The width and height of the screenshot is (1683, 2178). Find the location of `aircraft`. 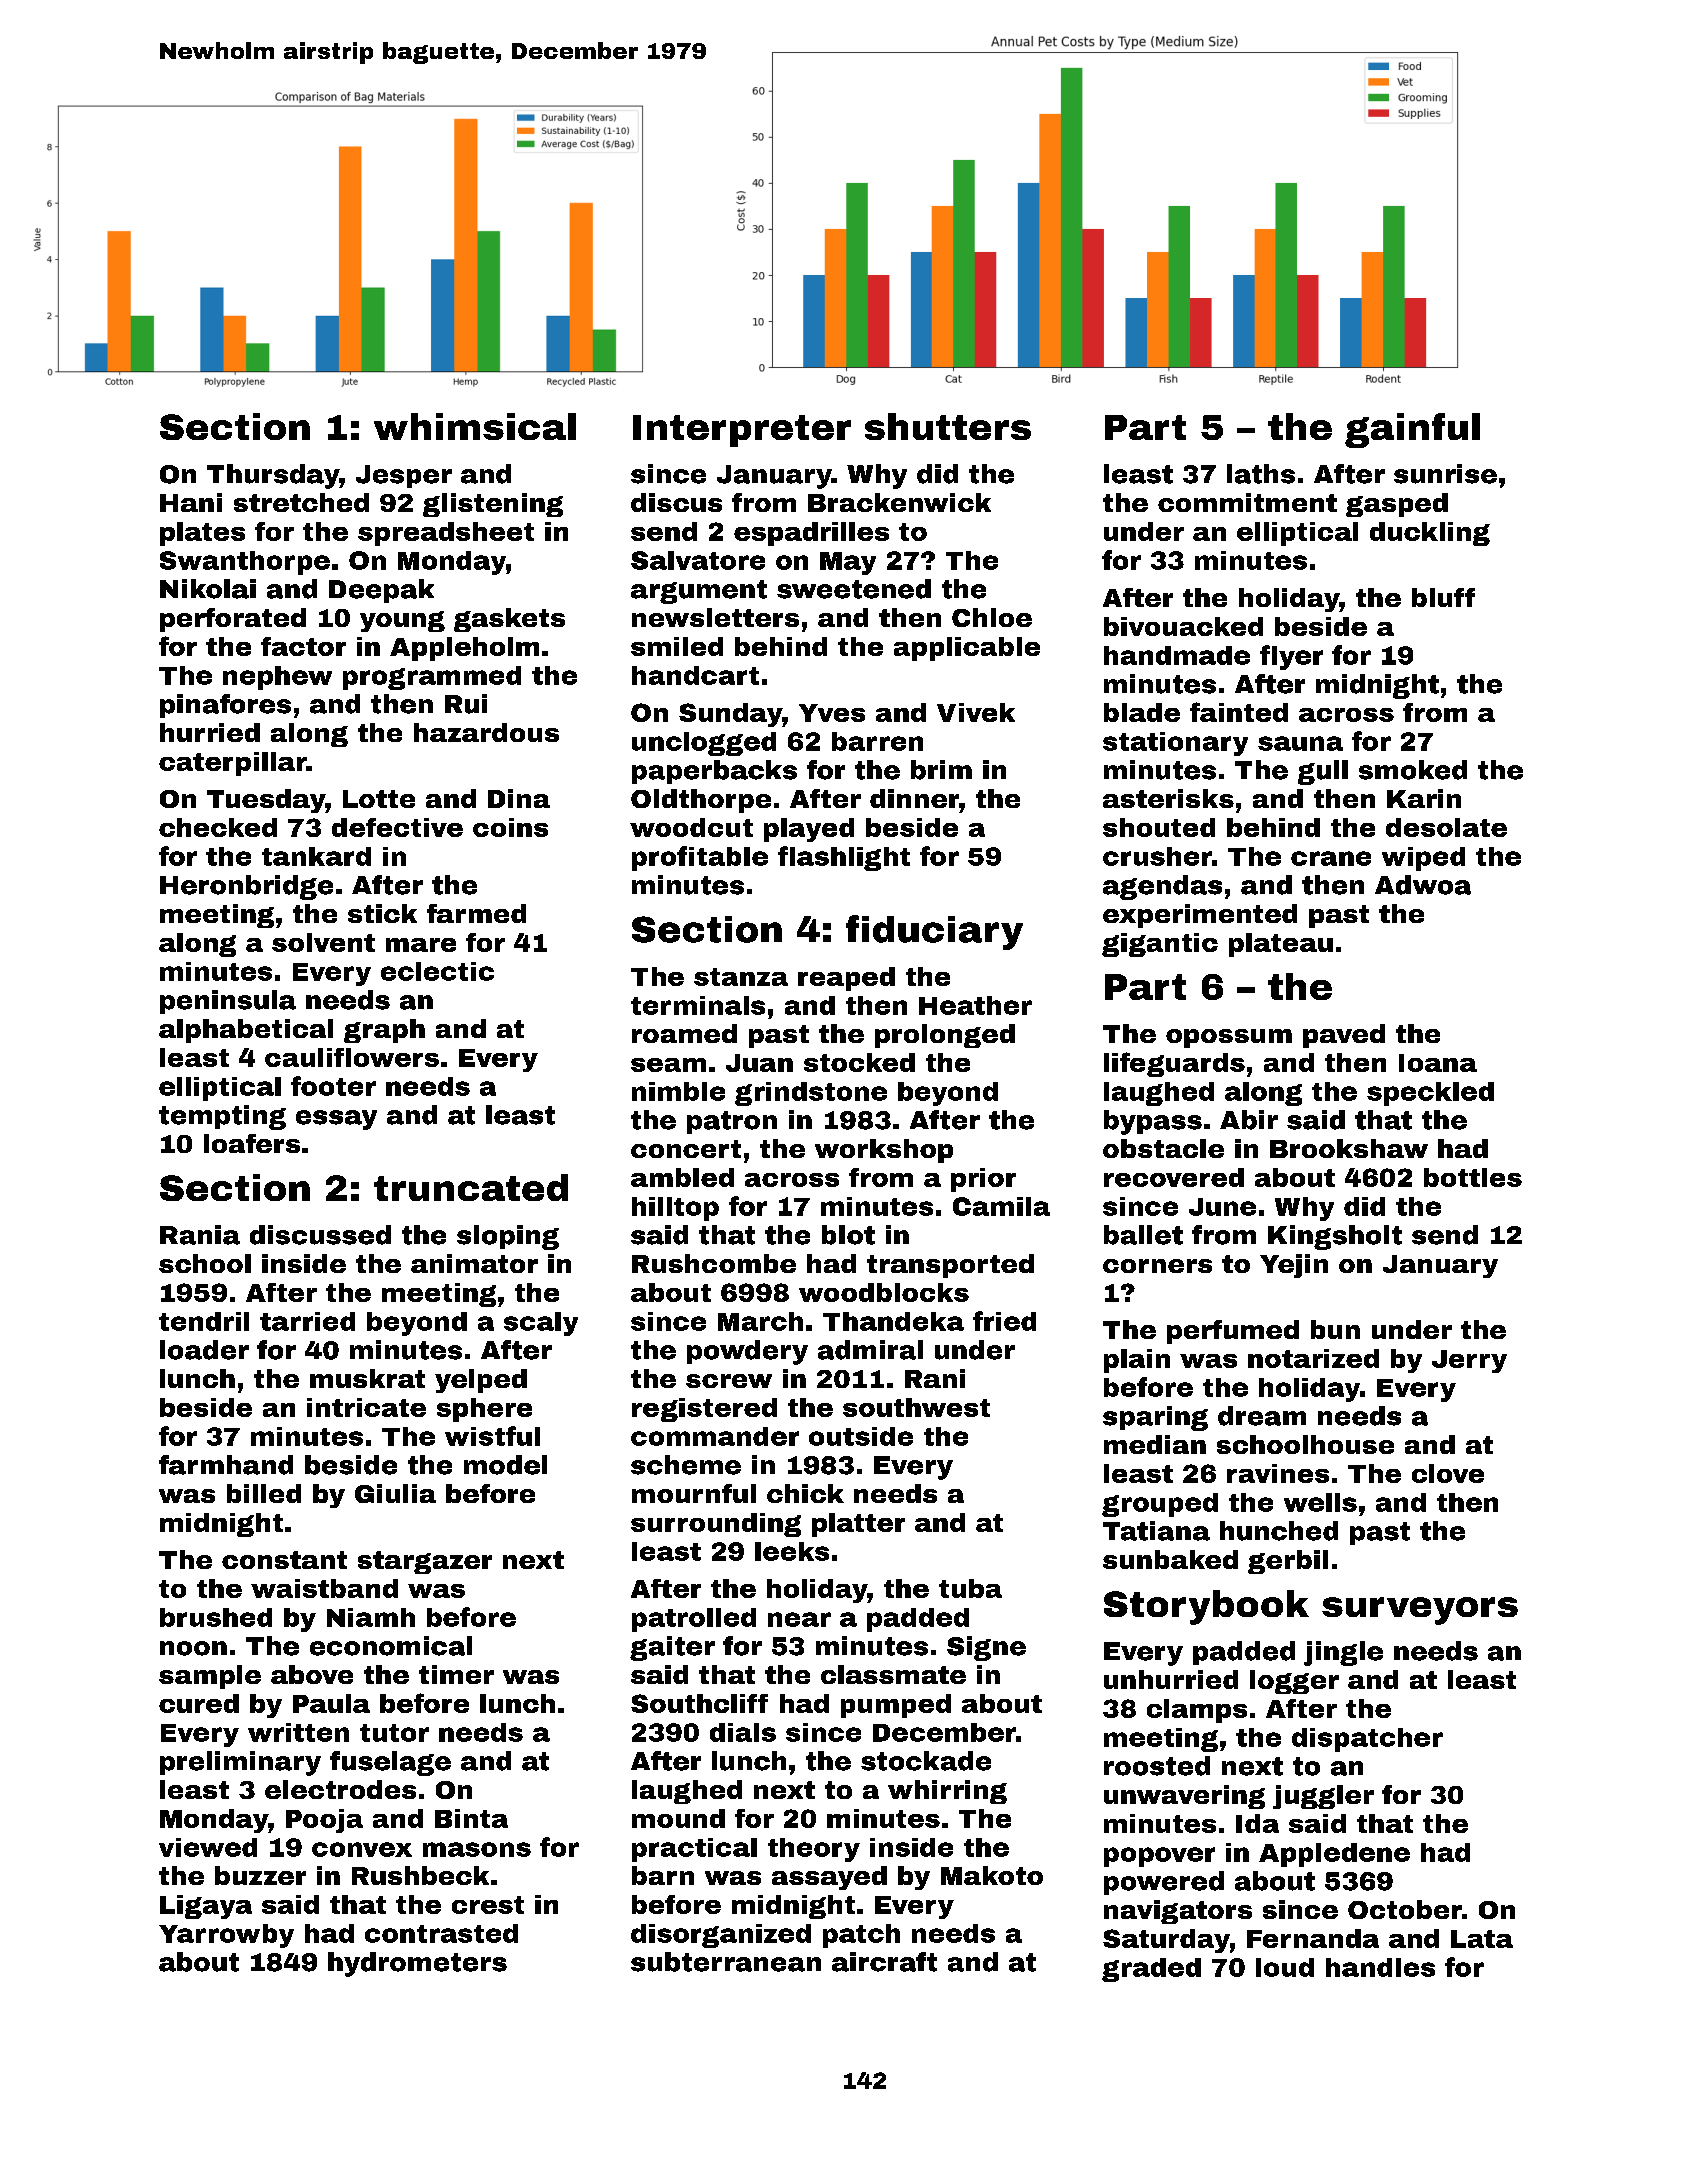

aircraft is located at coordinates (884, 1962).
